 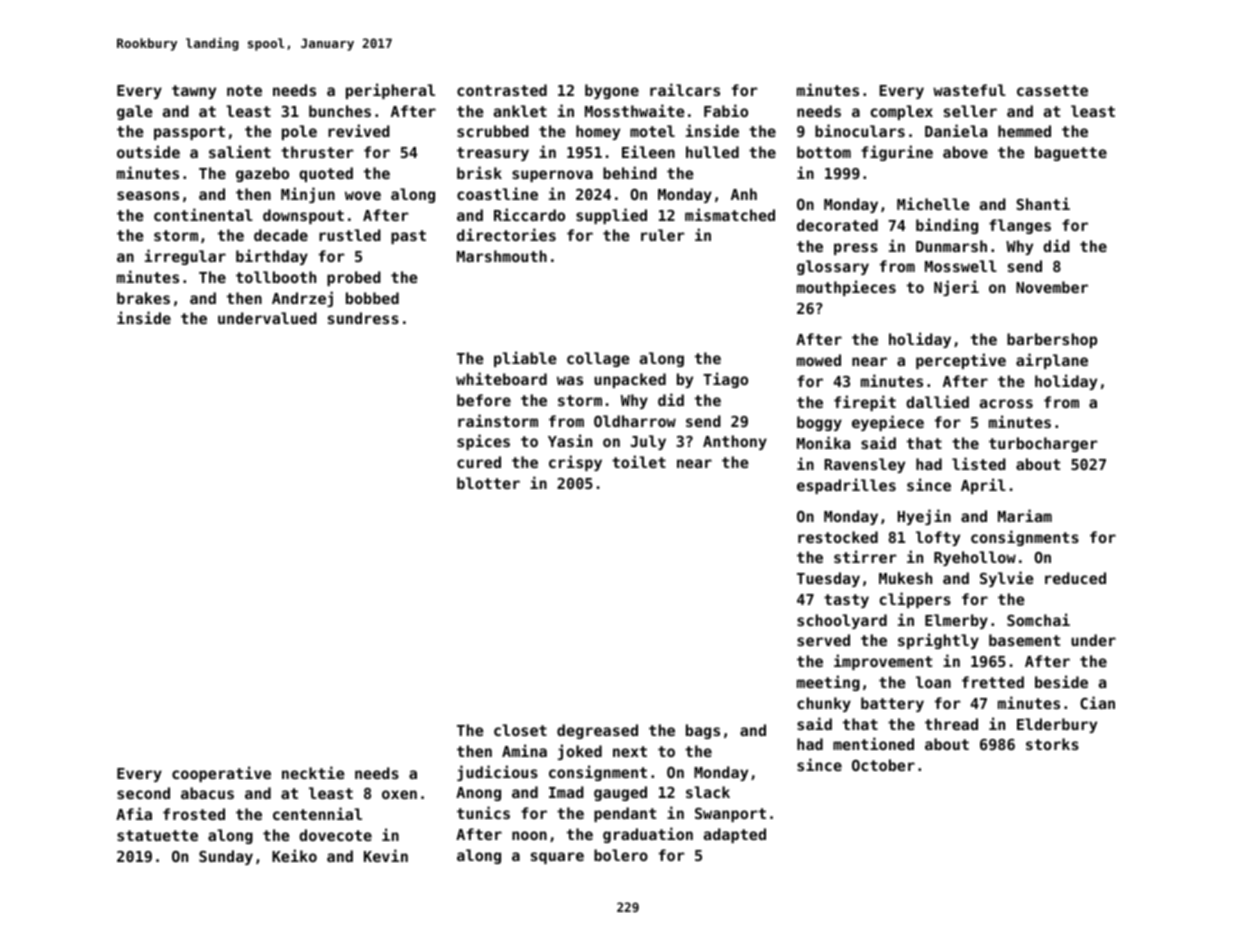 I want to click on sundress, so click(x=363, y=318).
